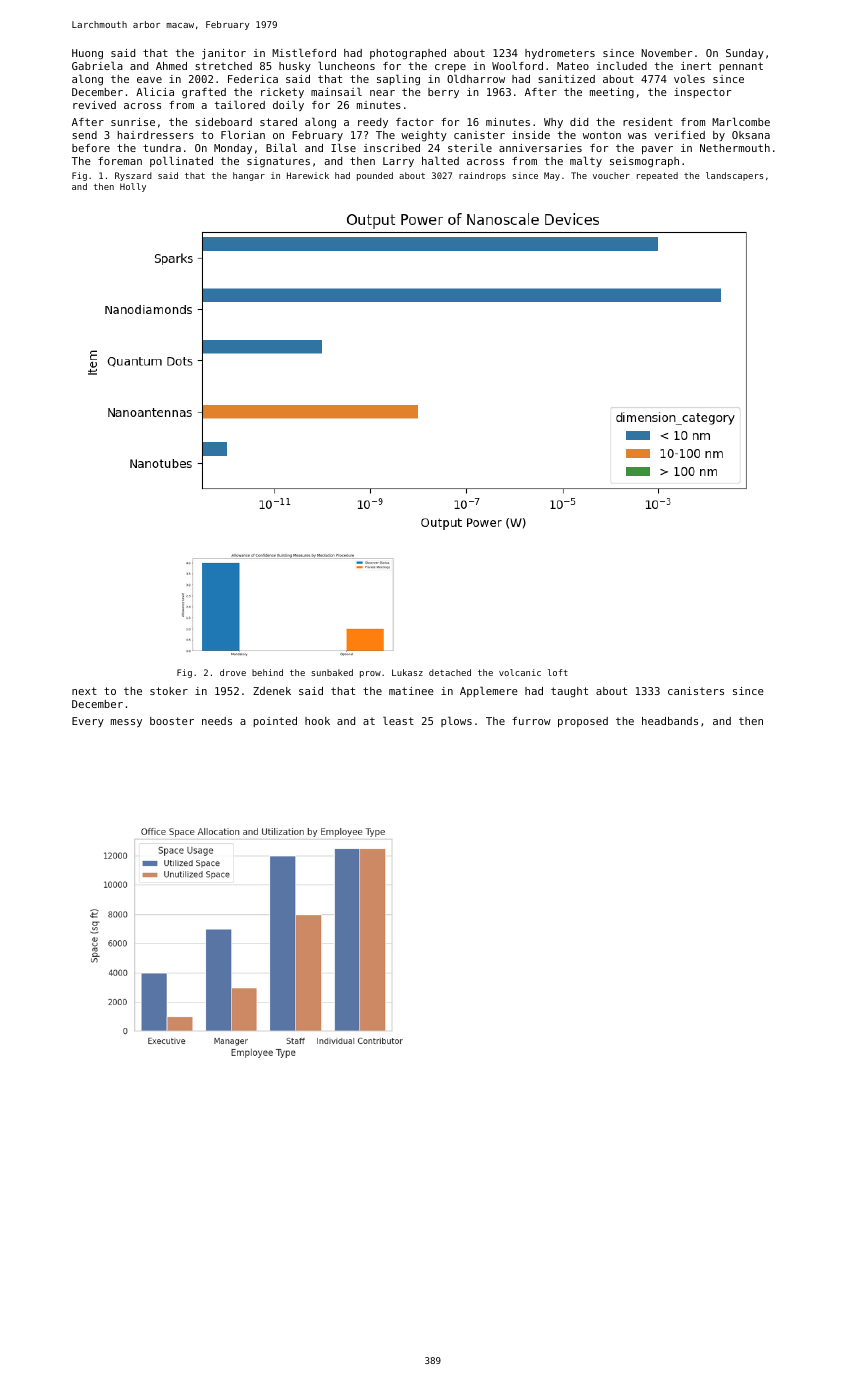 The height and width of the image is (1400, 849). Describe the element at coordinates (126, 723) in the image. I see `messy` at that location.
